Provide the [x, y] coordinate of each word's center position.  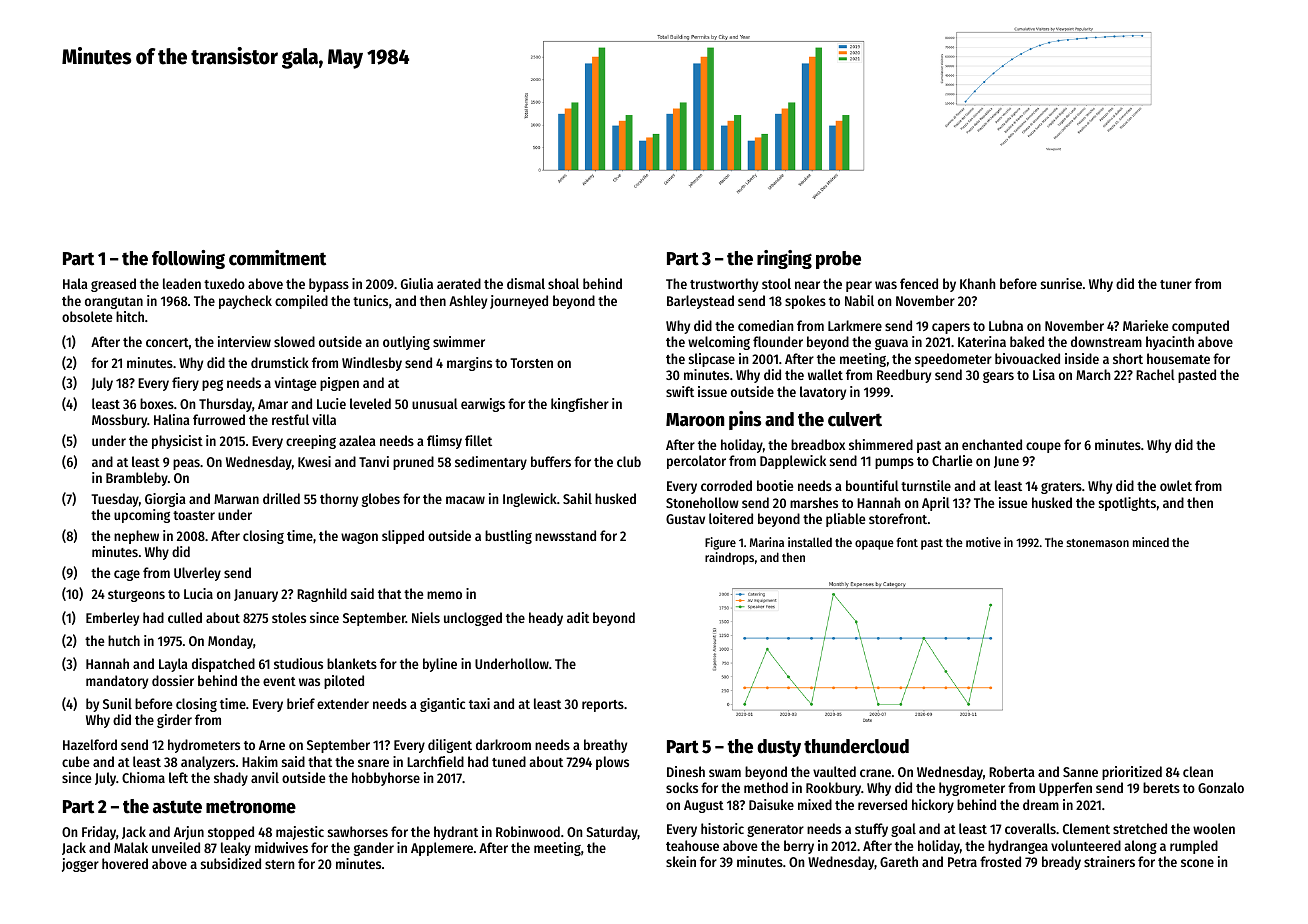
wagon [359, 538]
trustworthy [724, 285]
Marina [767, 542]
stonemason [1097, 543]
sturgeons [136, 596]
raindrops [729, 558]
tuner [1176, 284]
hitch [130, 316]
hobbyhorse [386, 779]
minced [1151, 542]
